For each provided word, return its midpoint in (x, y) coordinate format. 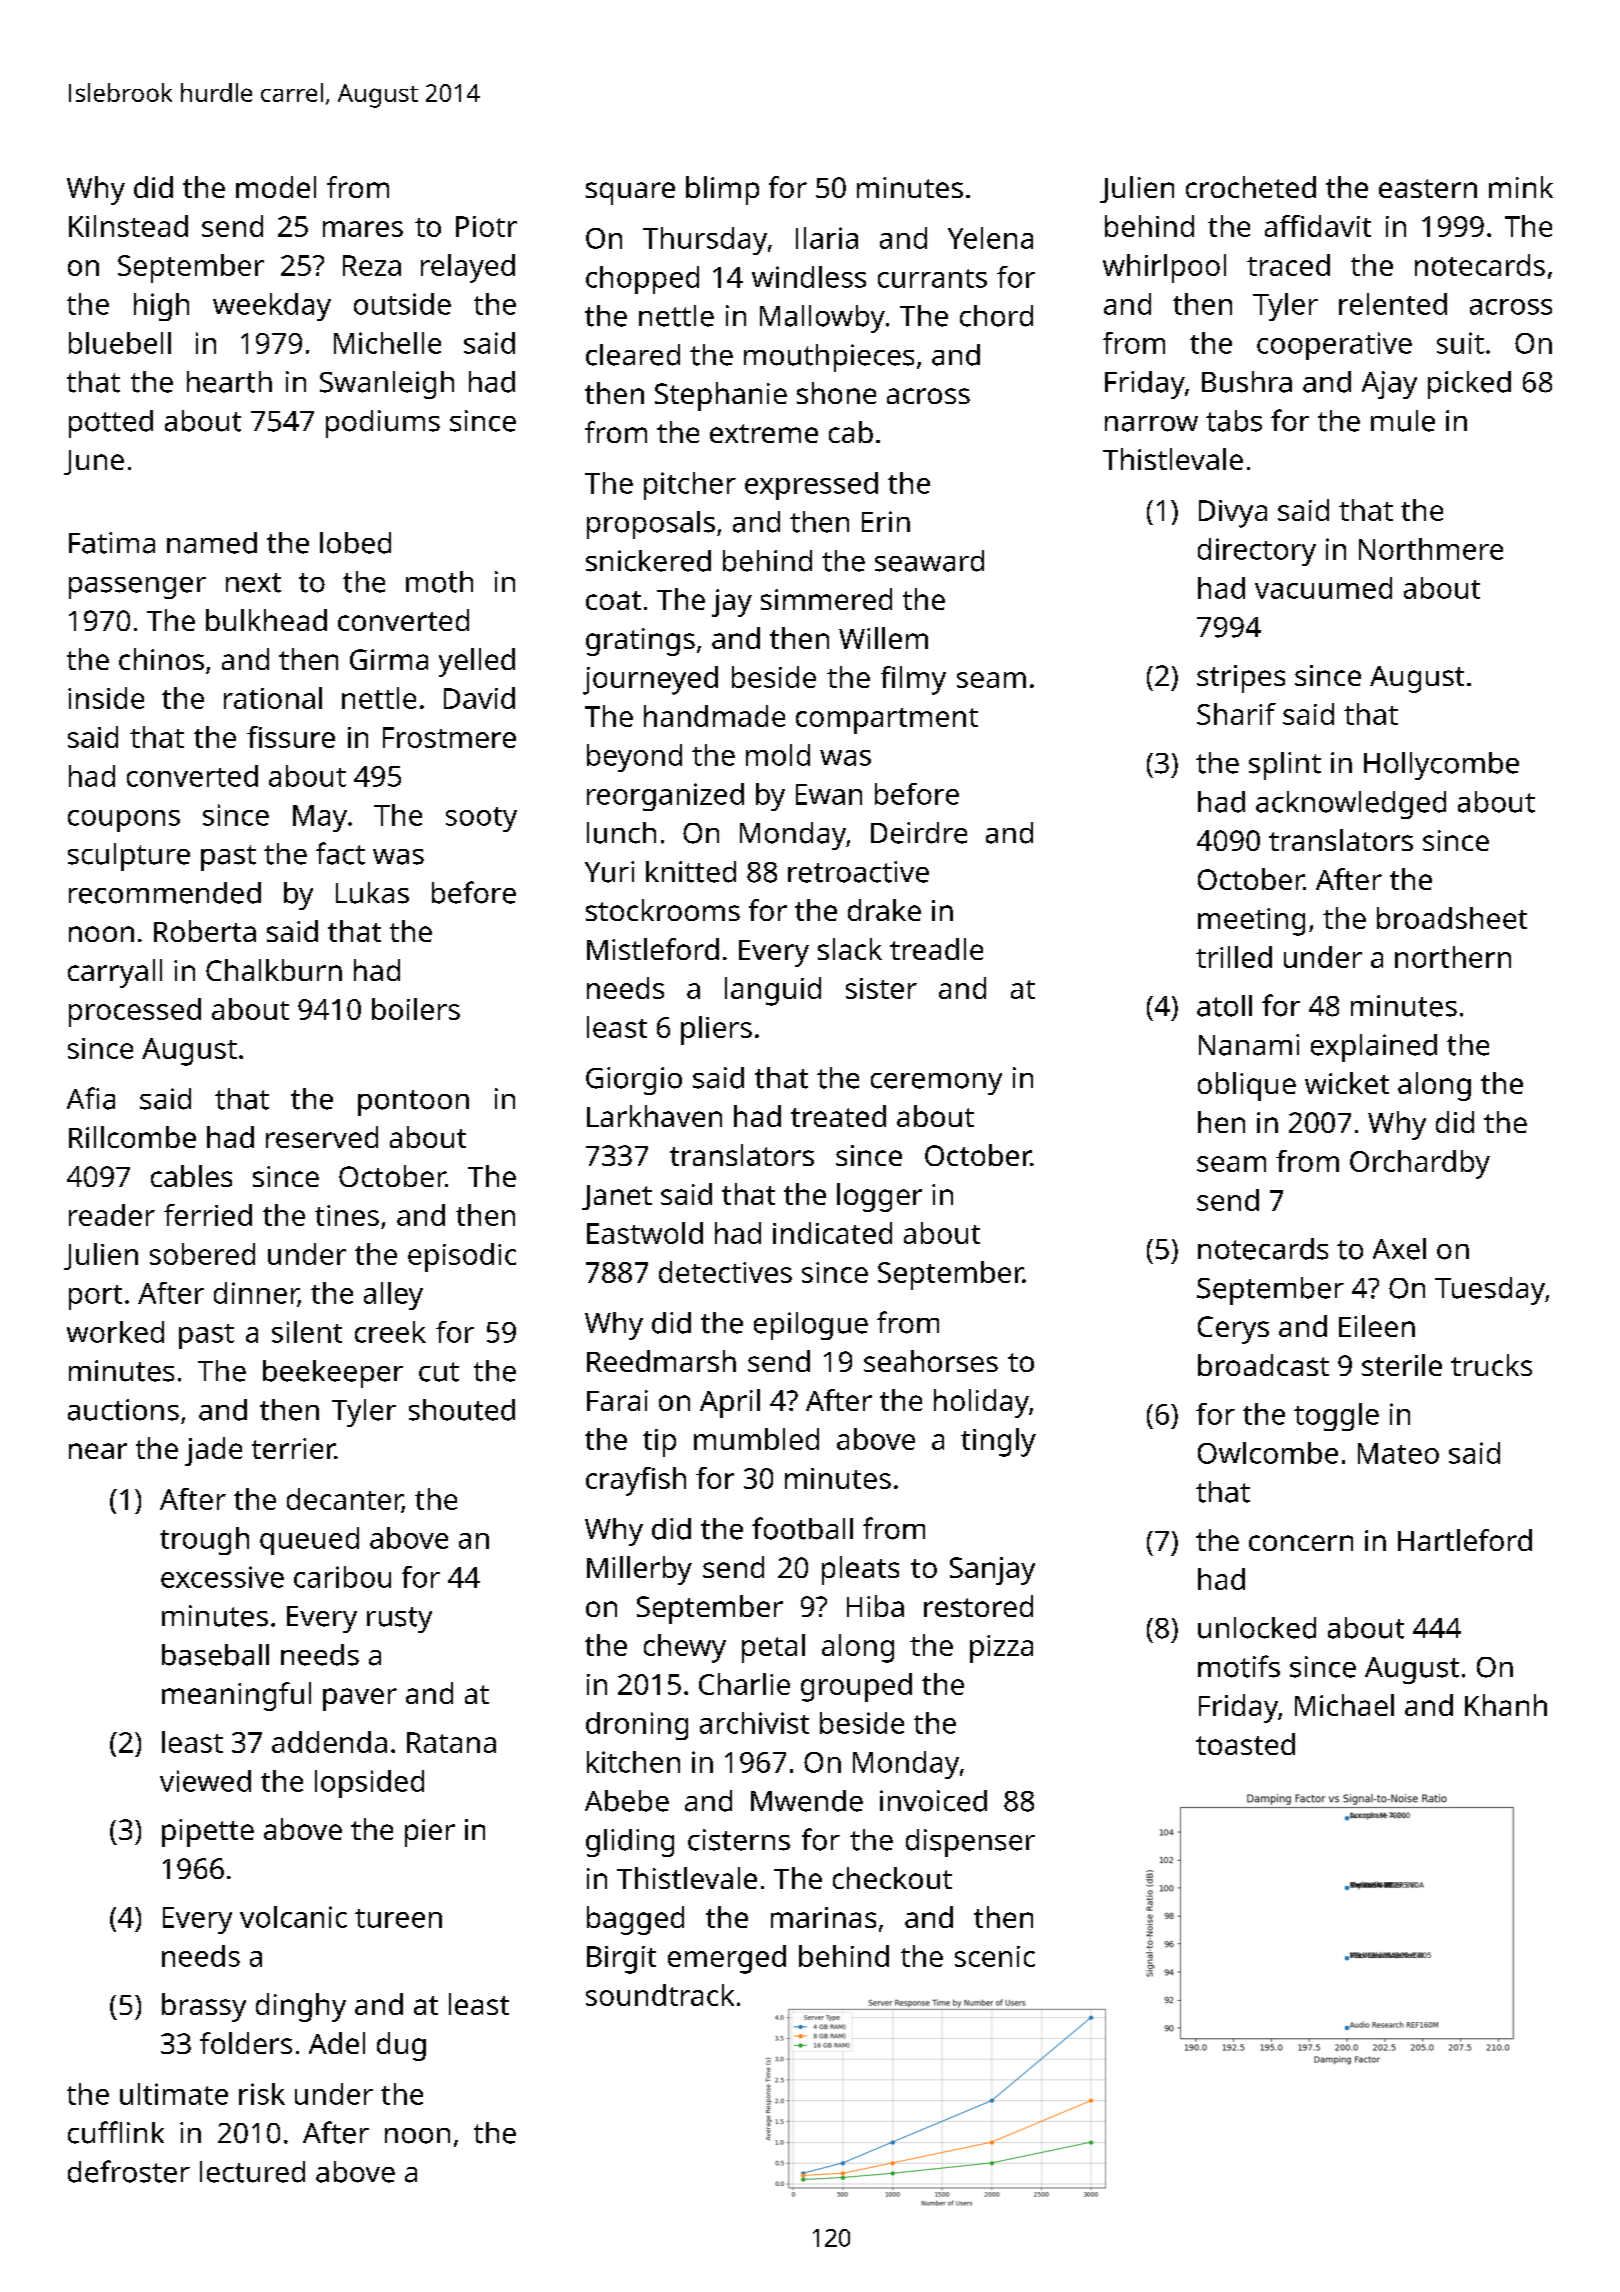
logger (879, 1197)
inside (106, 698)
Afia (91, 1098)
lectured (252, 2172)
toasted (1245, 1744)
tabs (1234, 421)
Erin (886, 521)
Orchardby (1420, 1164)
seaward (929, 561)
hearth (229, 382)
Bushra (1247, 382)
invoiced (933, 1801)
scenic (995, 1956)
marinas (823, 1917)
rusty (399, 1620)
